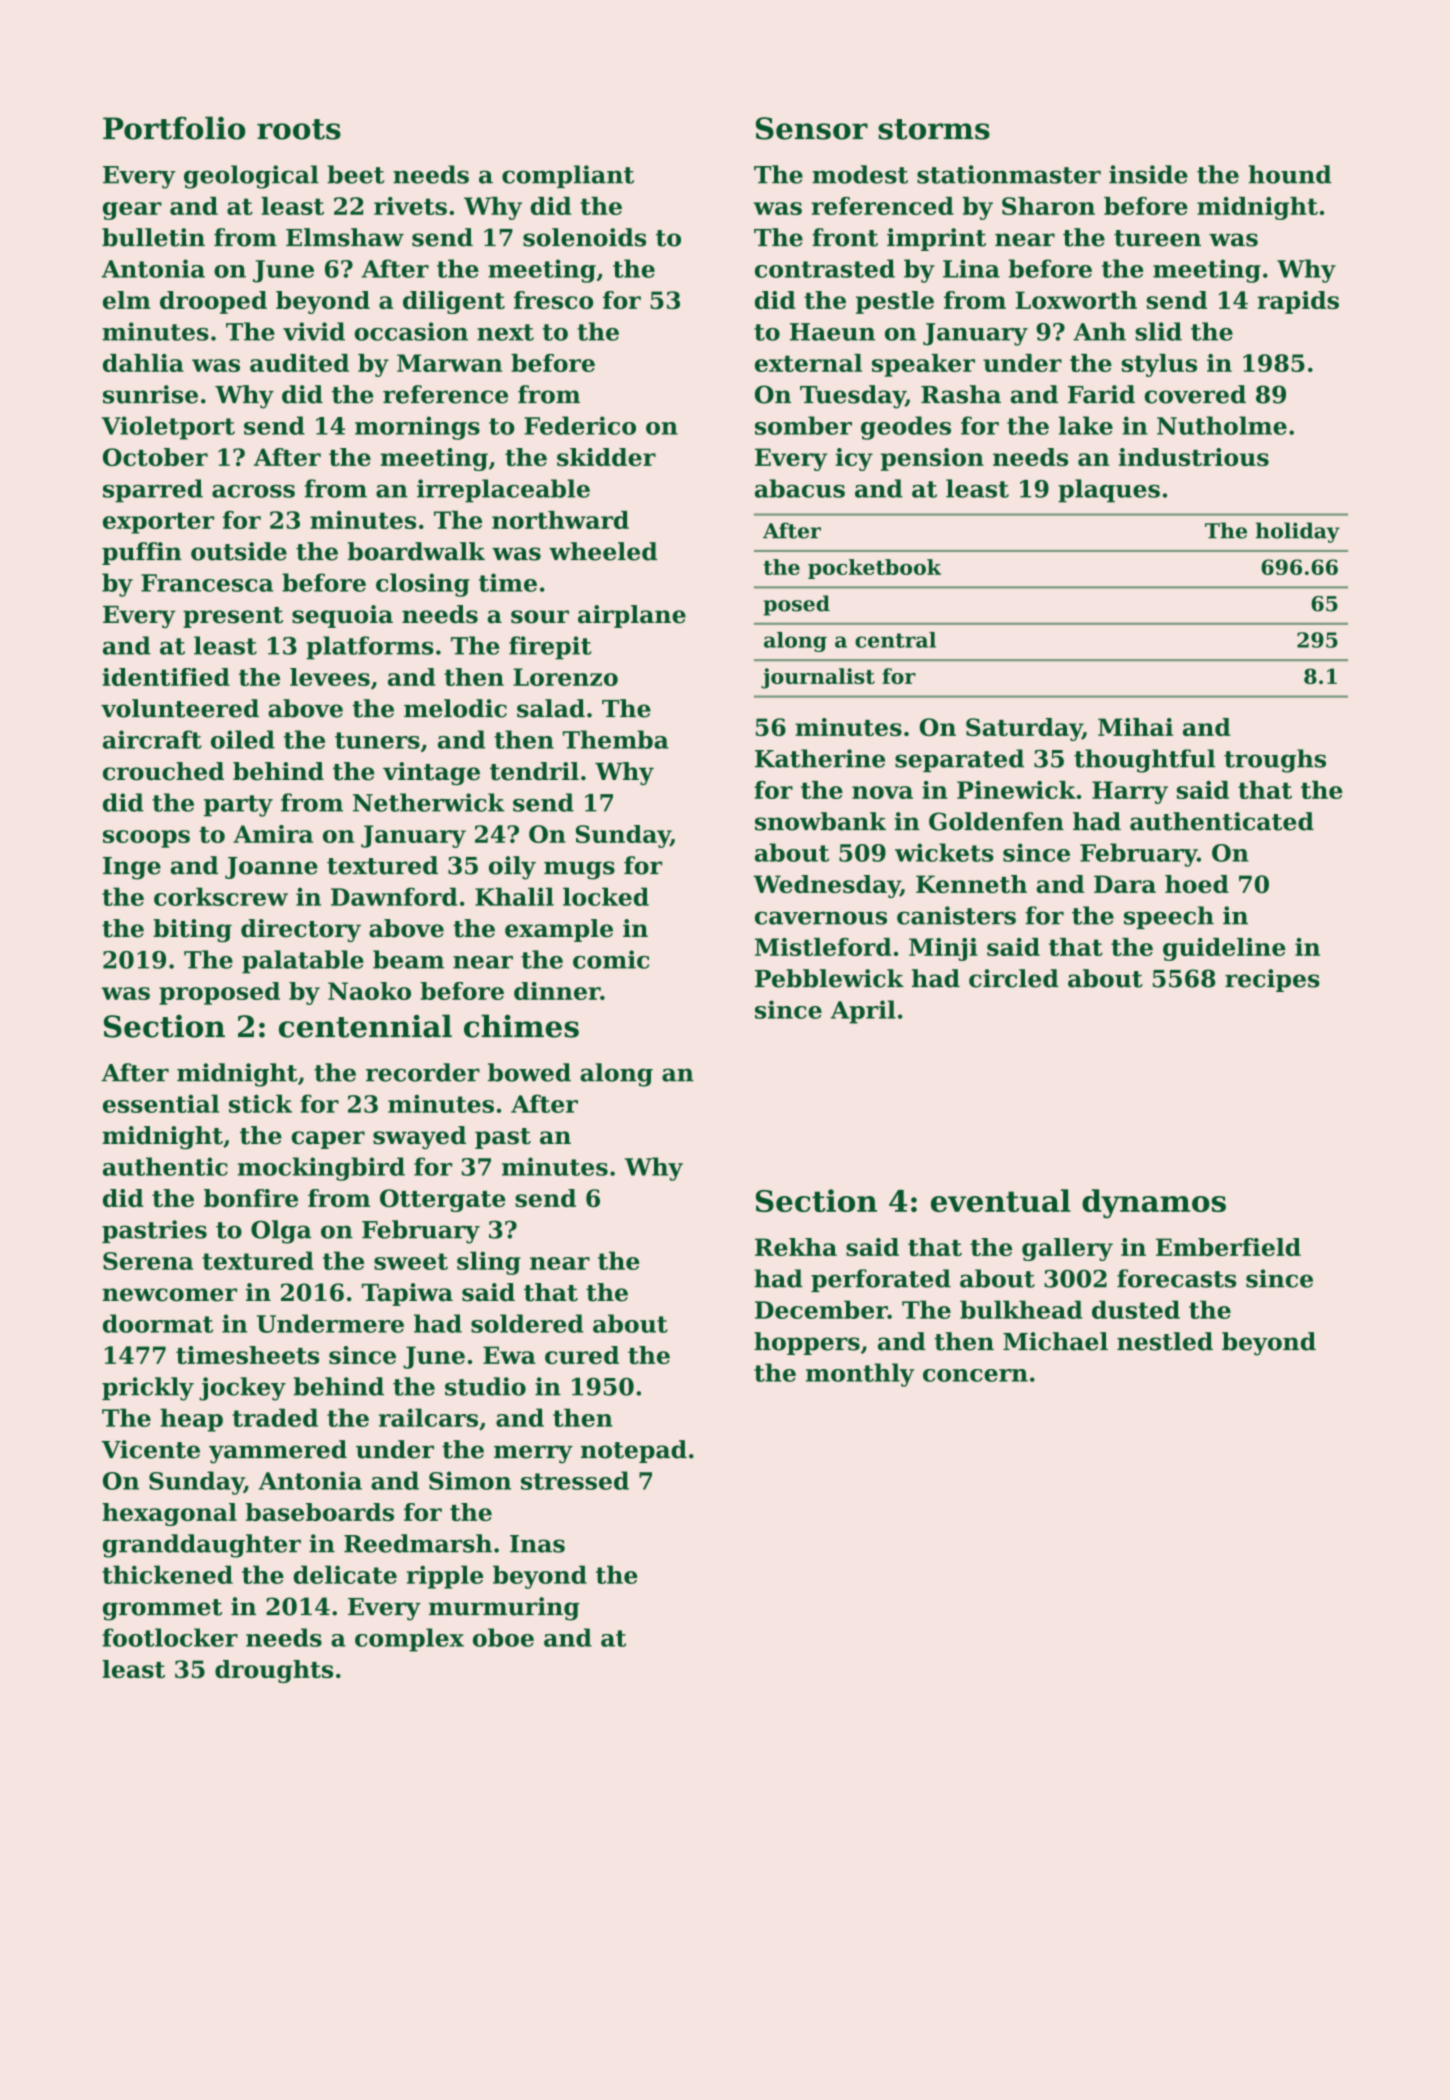  What do you see at coordinates (1272, 980) in the screenshot?
I see `recipes` at bounding box center [1272, 980].
